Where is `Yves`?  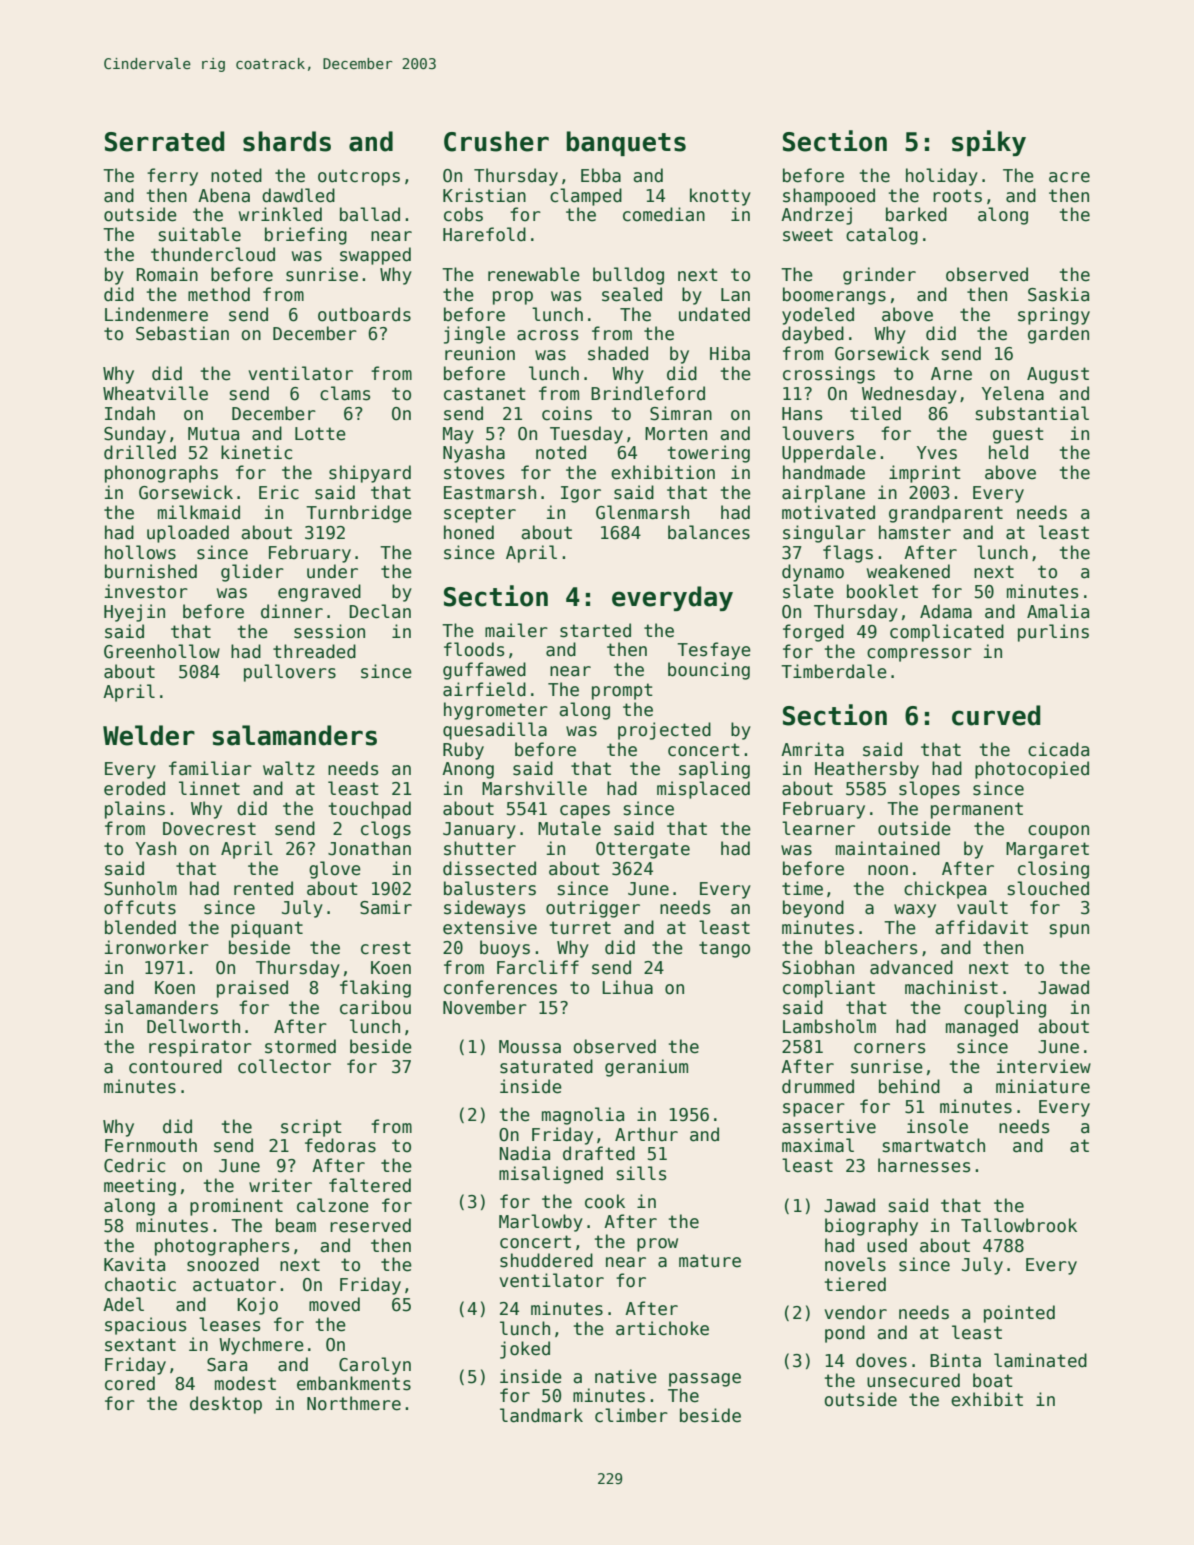
Yves is located at coordinates (937, 453).
